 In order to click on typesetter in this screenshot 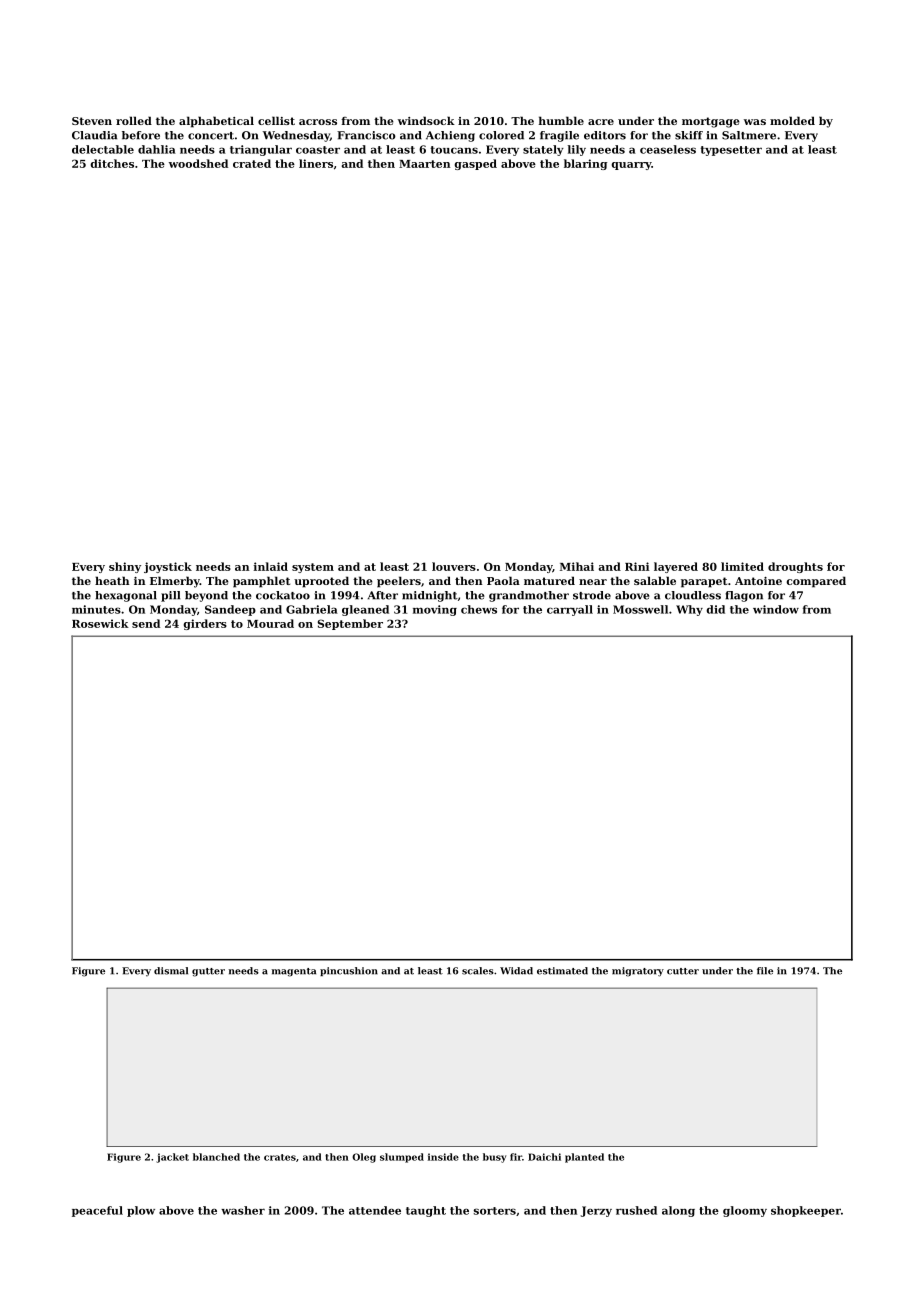, I will do `click(731, 151)`.
